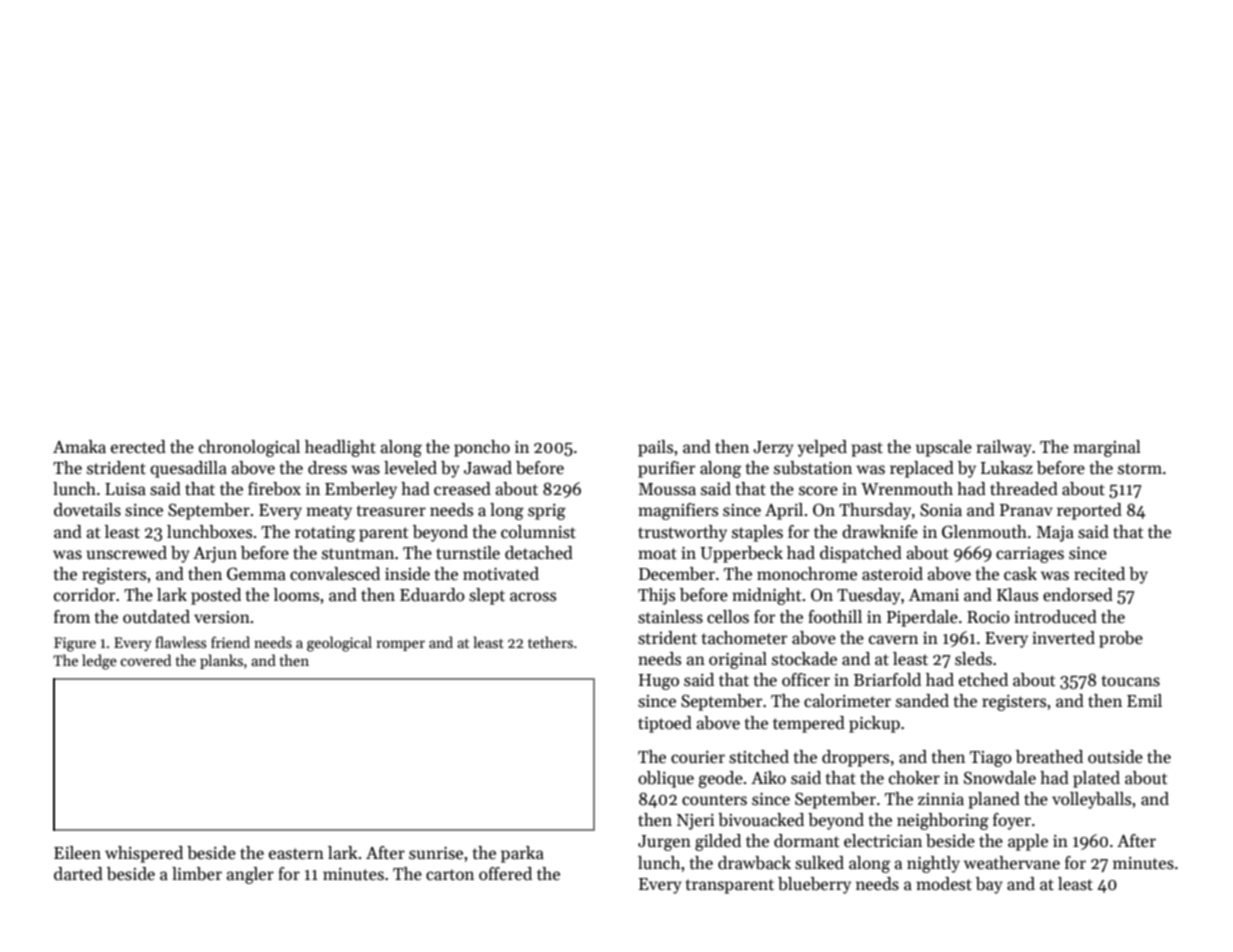 This page has width=1233, height=952. Describe the element at coordinates (125, 489) in the page. I see `Luisa` at that location.
